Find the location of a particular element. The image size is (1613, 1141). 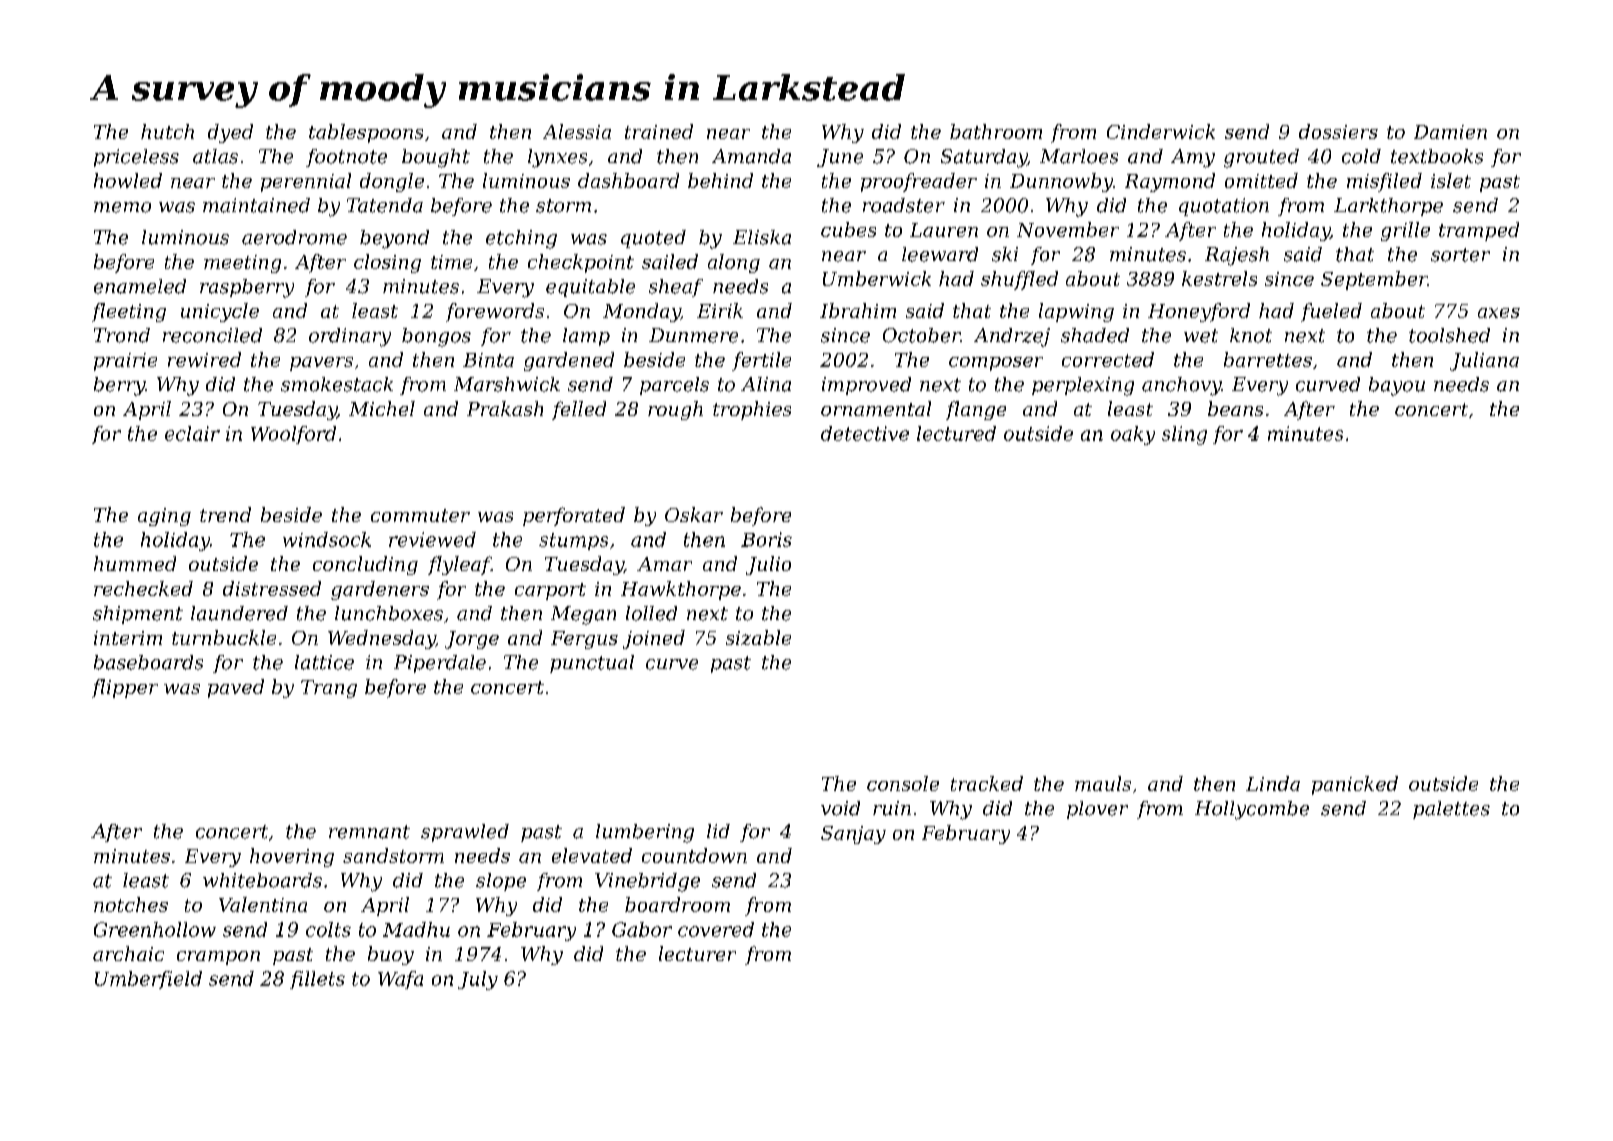

Hawkthorpe is located at coordinates (681, 590).
